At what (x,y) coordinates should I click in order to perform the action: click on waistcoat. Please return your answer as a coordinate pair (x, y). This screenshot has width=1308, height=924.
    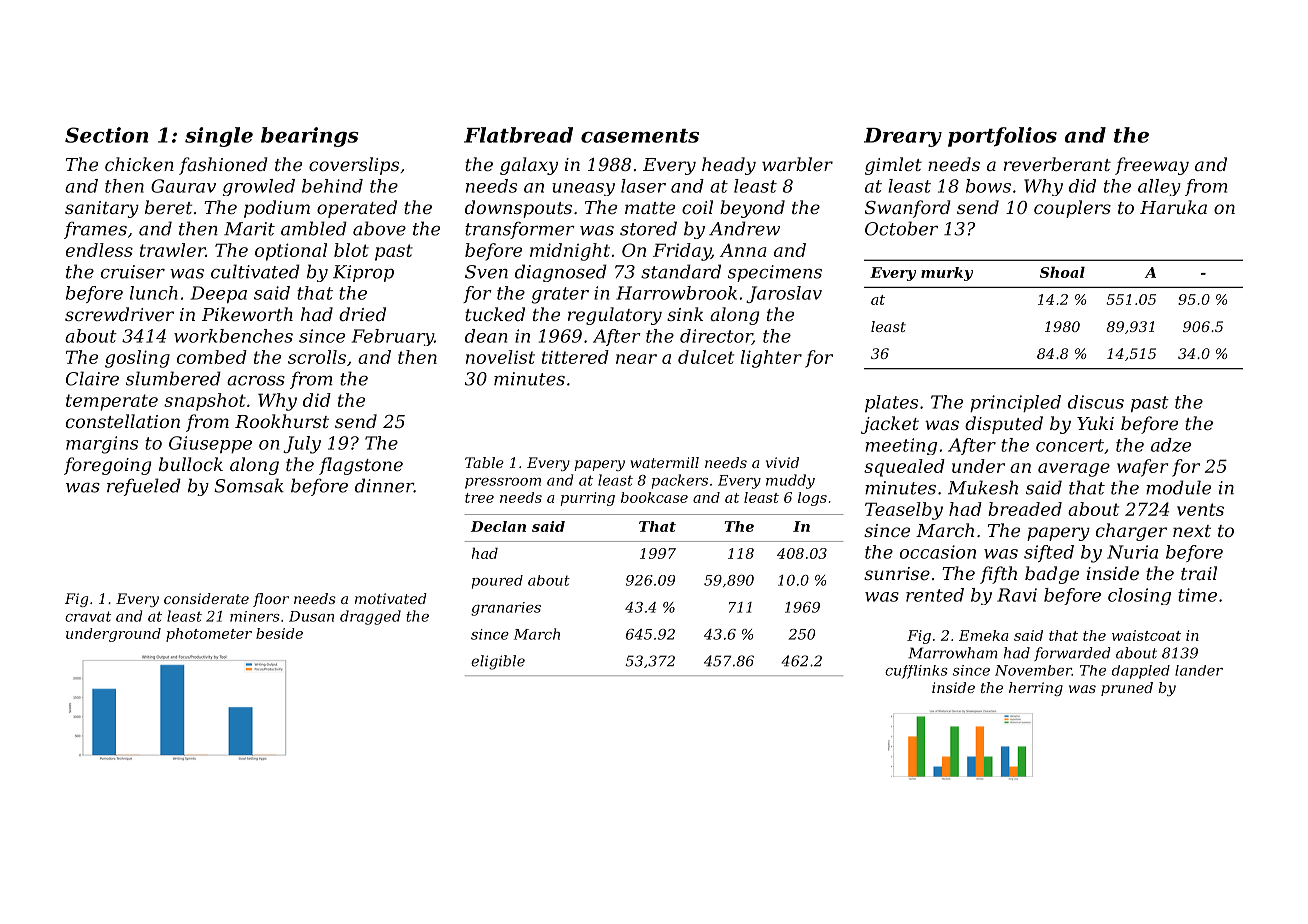
    Looking at the image, I should click on (1146, 635).
